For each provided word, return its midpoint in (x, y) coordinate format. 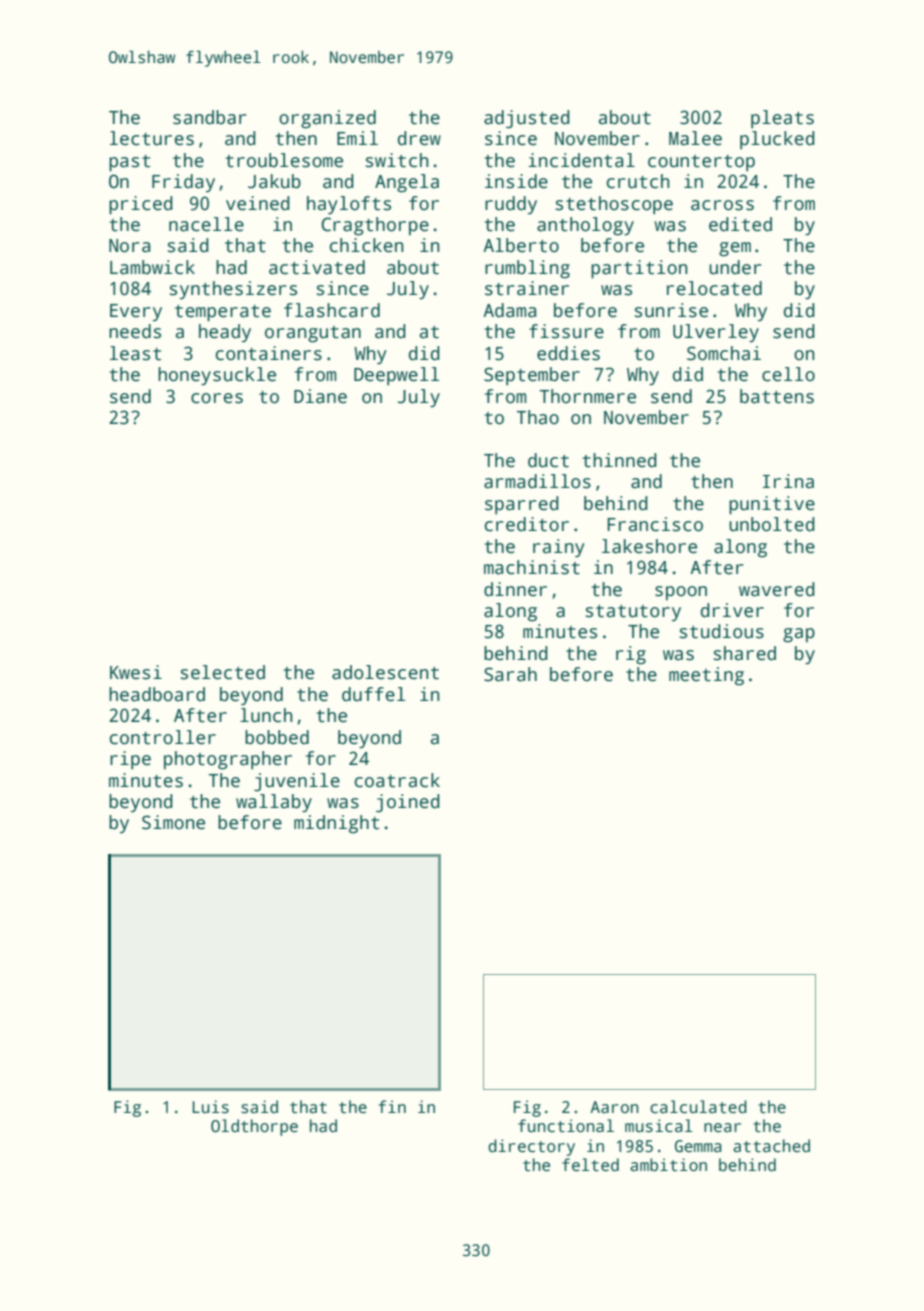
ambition (668, 1165)
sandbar (209, 117)
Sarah (510, 674)
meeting (706, 676)
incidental (581, 160)
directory (531, 1147)
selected (223, 672)
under (735, 267)
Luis (211, 1107)
